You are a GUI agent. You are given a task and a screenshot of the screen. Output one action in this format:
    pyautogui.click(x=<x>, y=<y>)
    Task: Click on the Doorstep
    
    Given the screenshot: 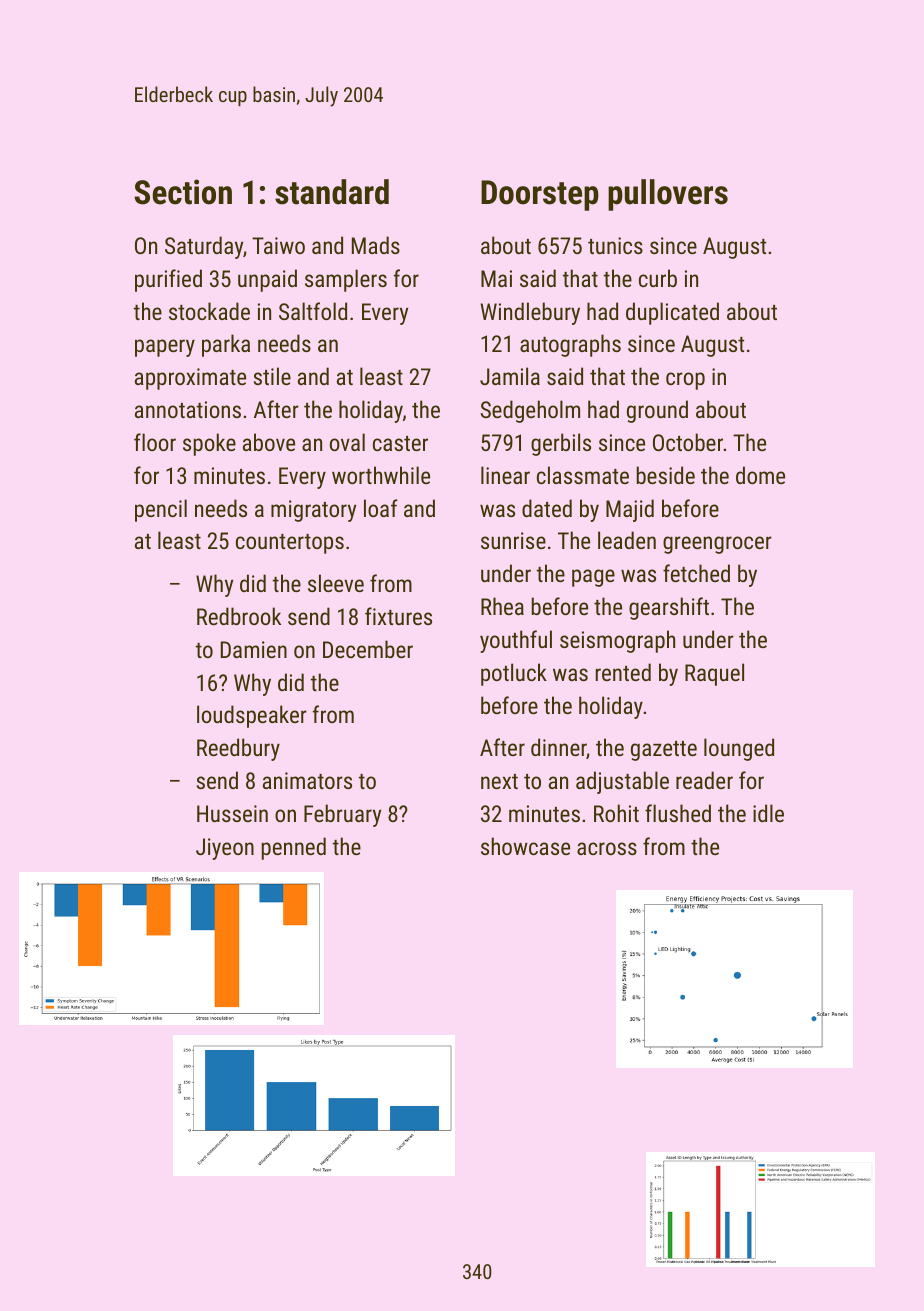 What is the action you would take?
    pyautogui.click(x=540, y=195)
